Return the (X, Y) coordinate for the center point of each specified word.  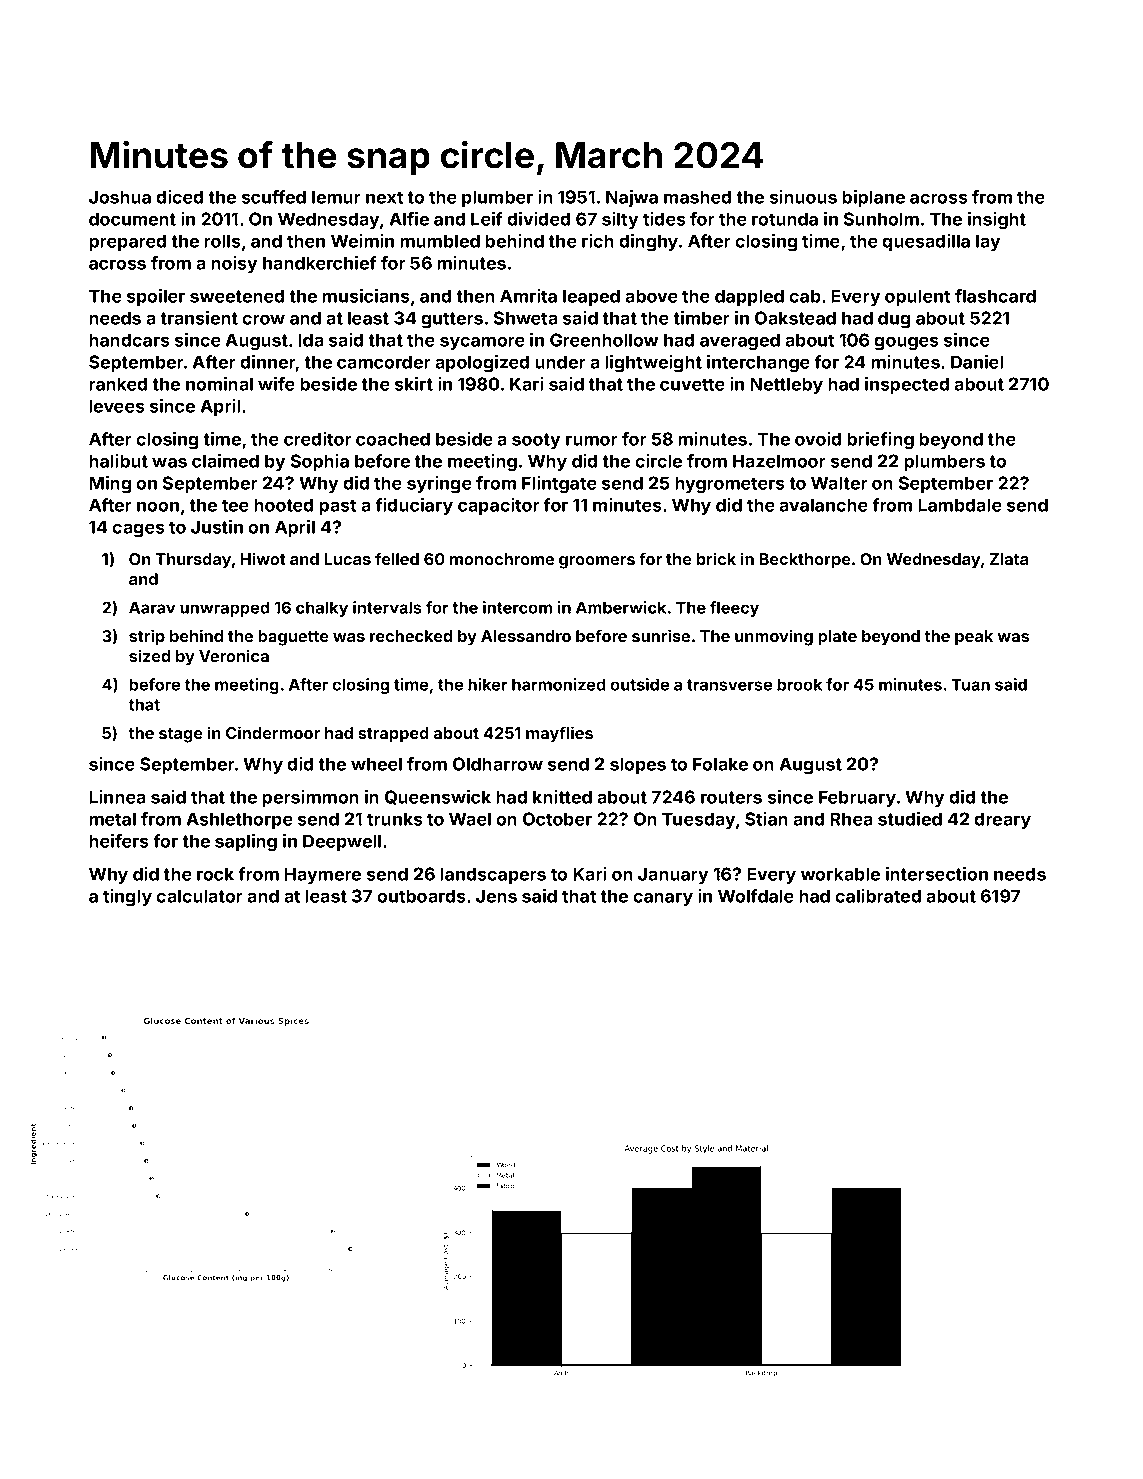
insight (997, 221)
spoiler (156, 297)
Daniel (977, 362)
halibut (118, 461)
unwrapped (224, 609)
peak (974, 638)
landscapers (493, 875)
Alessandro (526, 636)
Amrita (528, 296)
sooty (536, 441)
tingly (127, 898)
